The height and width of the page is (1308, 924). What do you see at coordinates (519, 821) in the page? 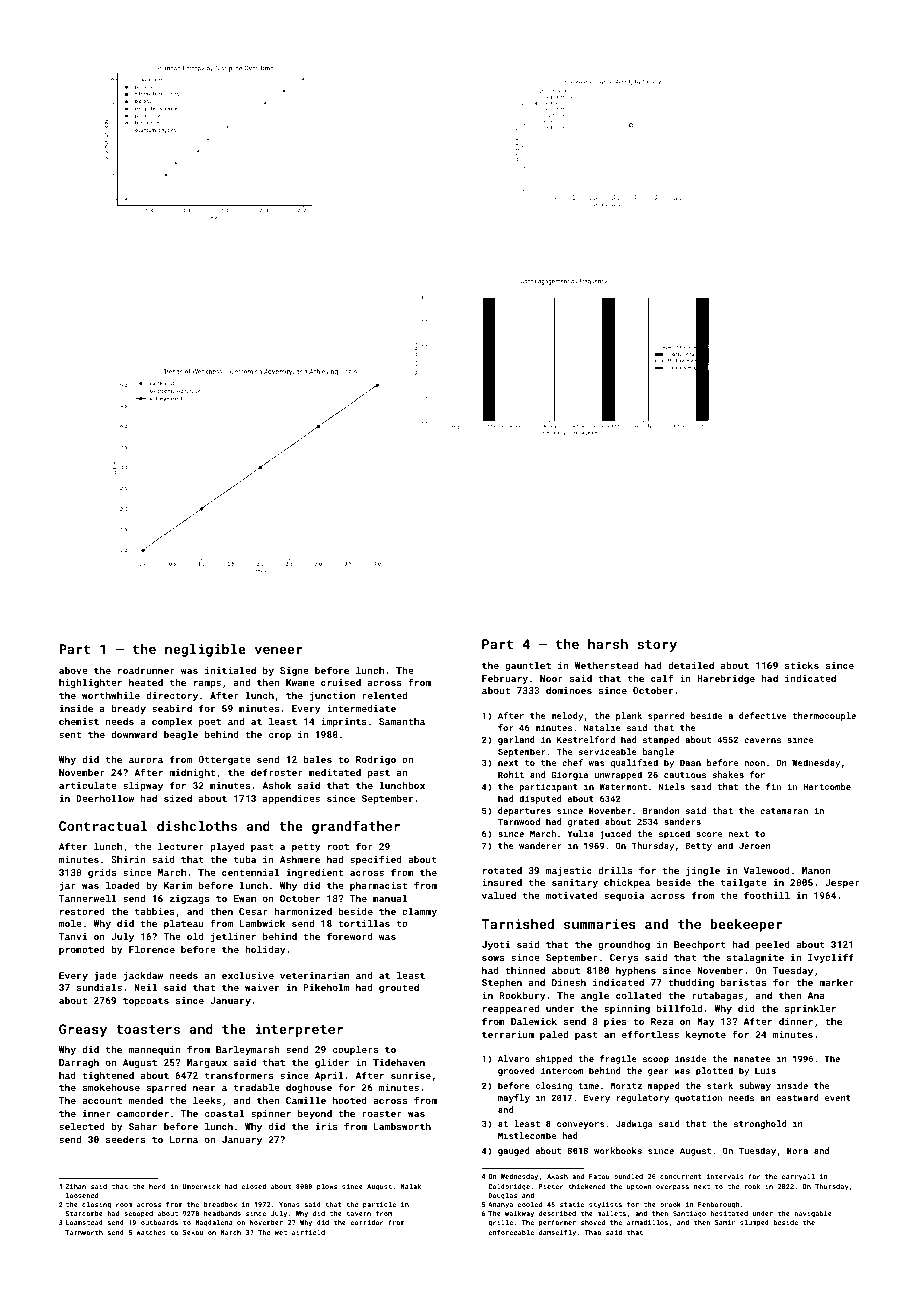
I see `Tarnwood` at bounding box center [519, 821].
